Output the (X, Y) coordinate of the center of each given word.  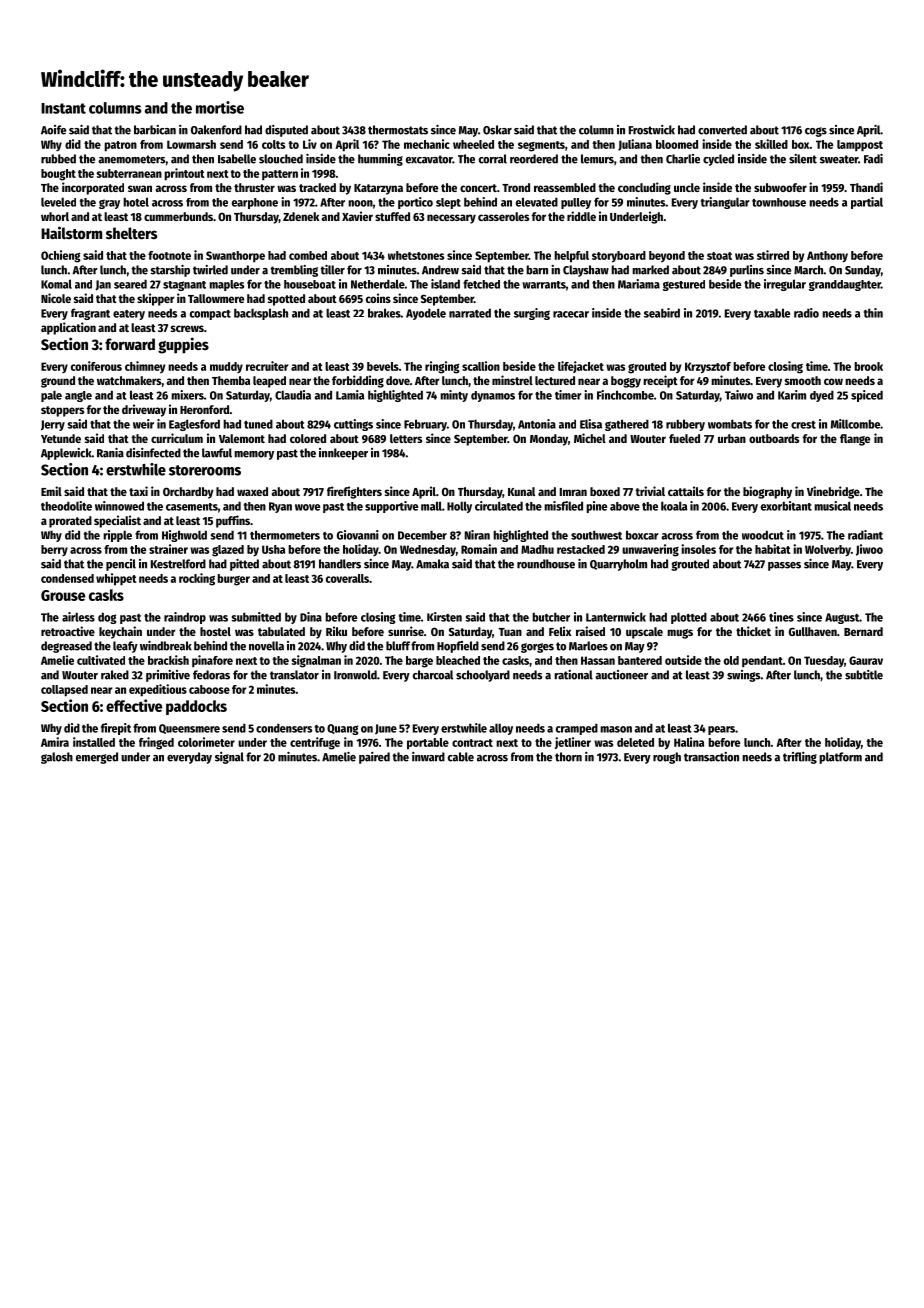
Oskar (497, 130)
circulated (499, 506)
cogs (816, 132)
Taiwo (739, 395)
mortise (220, 107)
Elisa (591, 424)
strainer (168, 549)
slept (448, 203)
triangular (725, 203)
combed (308, 255)
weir (143, 424)
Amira (55, 742)
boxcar (642, 535)
